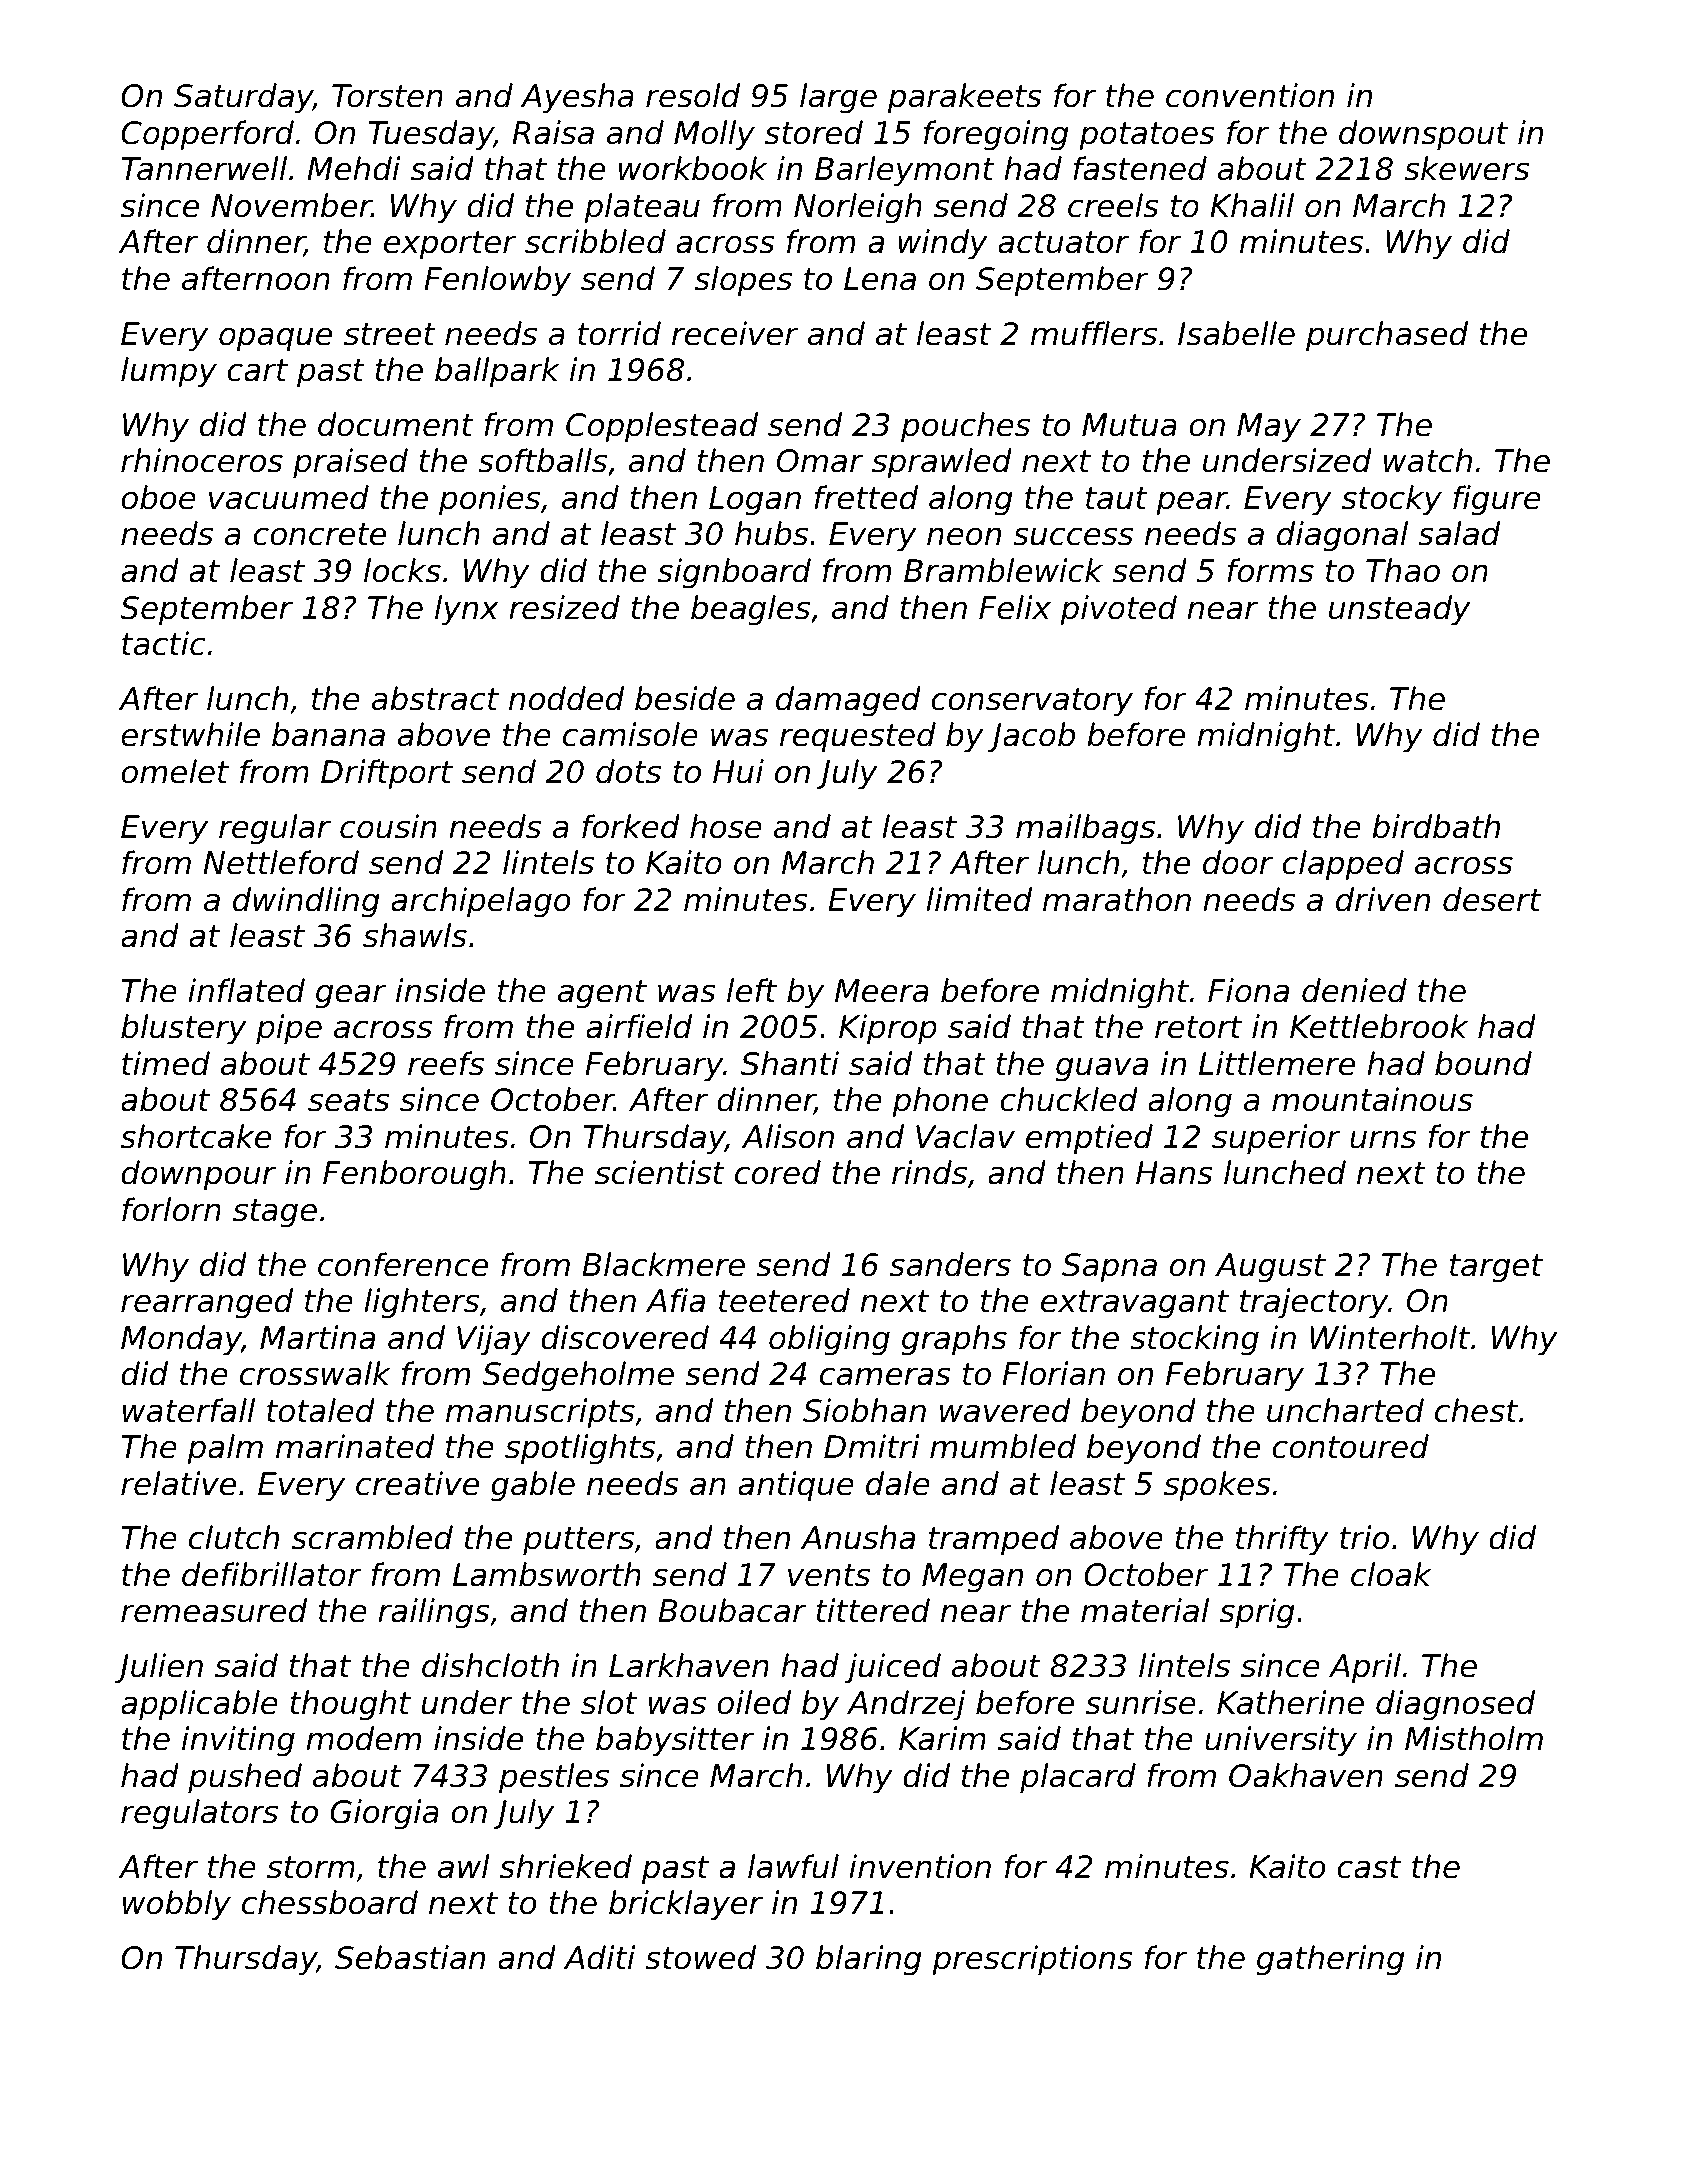 This page has height=2178, width=1683. What do you see at coordinates (965, 98) in the page?
I see `parakeets` at bounding box center [965, 98].
